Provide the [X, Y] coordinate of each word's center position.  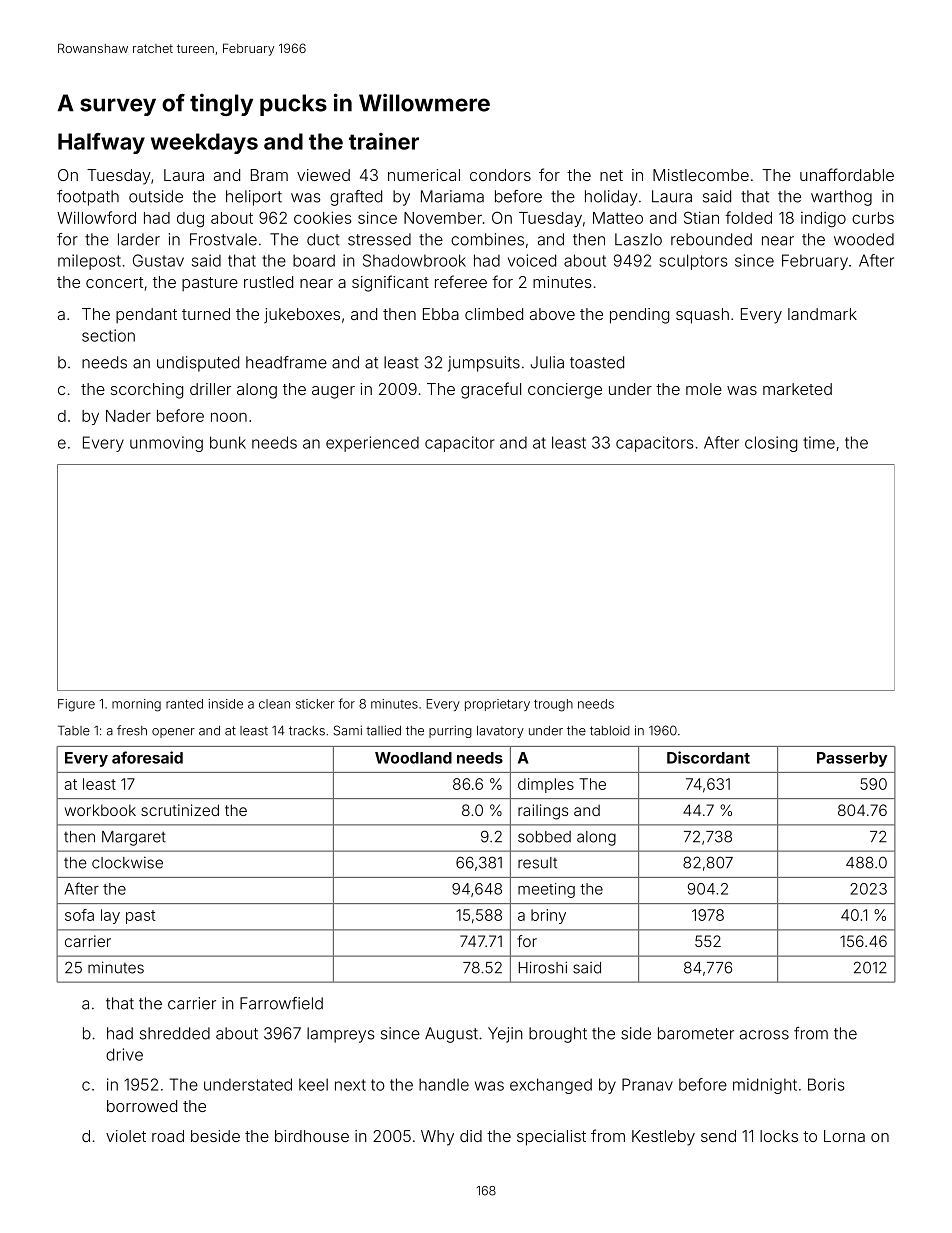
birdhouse [312, 1136]
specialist [551, 1138]
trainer [384, 141]
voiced [532, 260]
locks [779, 1136]
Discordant [708, 757]
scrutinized [180, 810]
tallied [383, 730]
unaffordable [847, 174]
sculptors [693, 262]
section [108, 335]
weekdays [204, 143]
